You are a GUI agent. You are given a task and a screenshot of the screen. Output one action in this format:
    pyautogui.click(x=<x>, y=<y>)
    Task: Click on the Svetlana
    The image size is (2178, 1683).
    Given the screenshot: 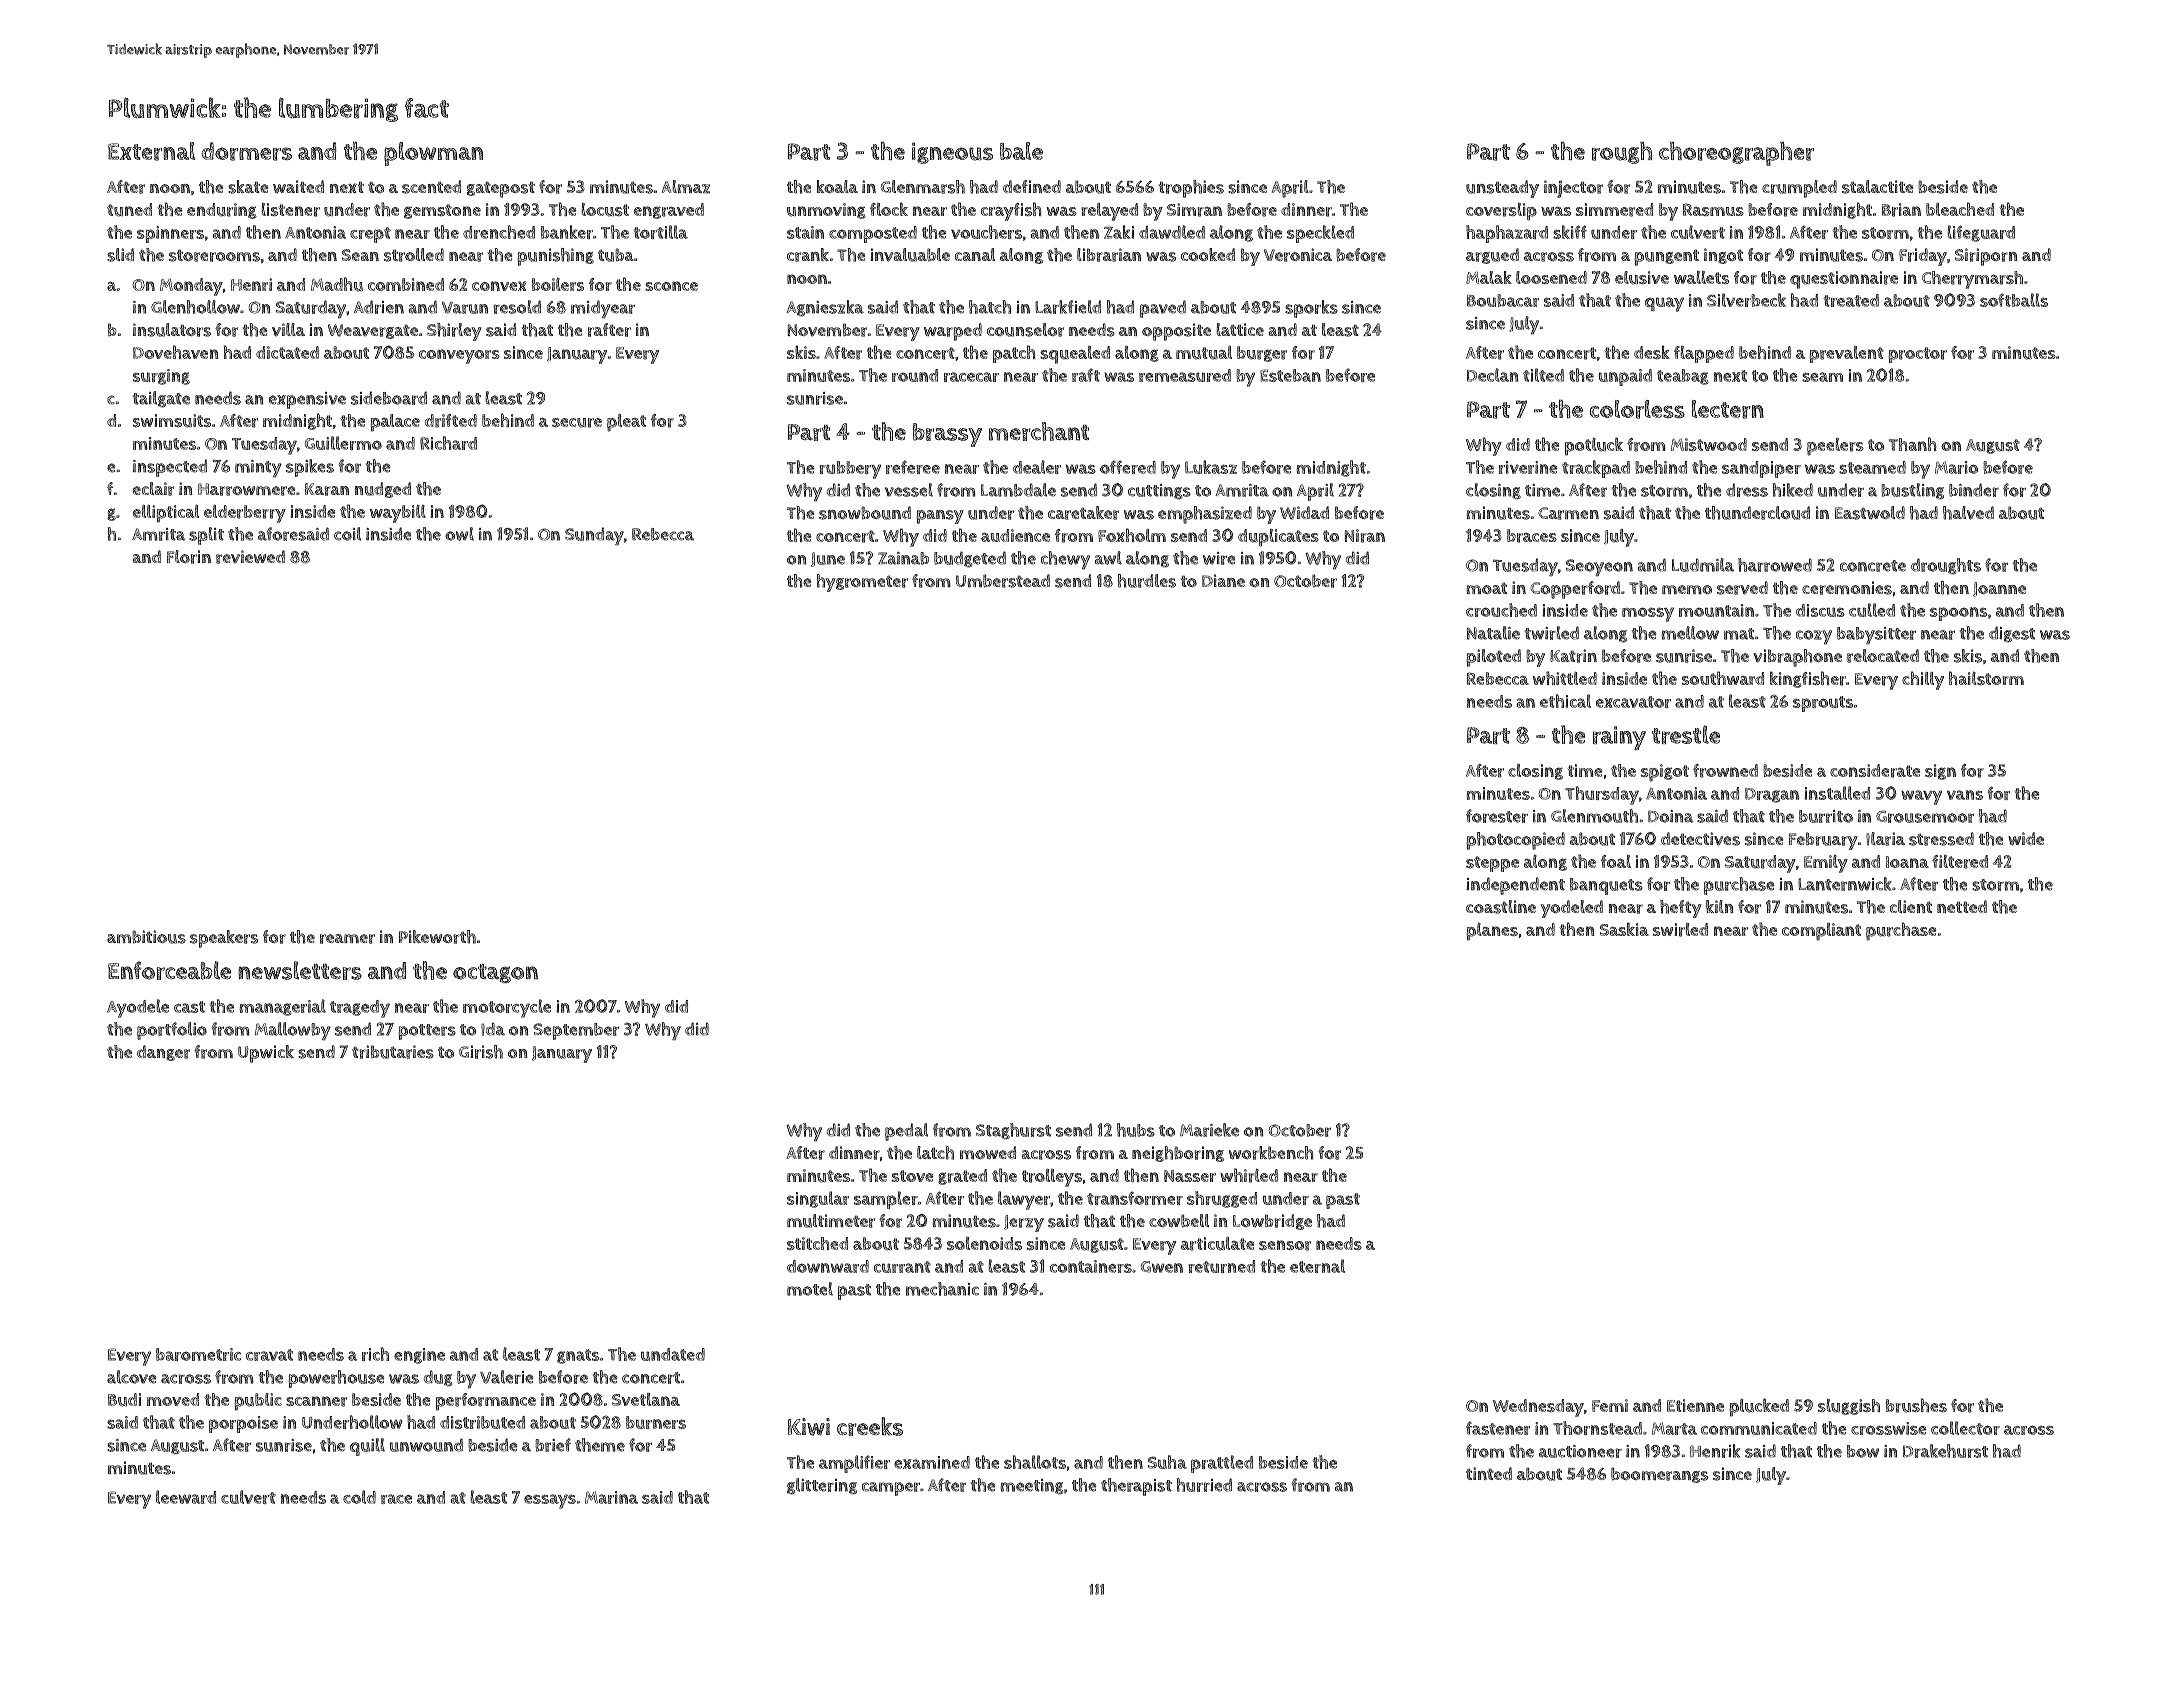 What is the action you would take?
    pyautogui.click(x=646, y=1399)
